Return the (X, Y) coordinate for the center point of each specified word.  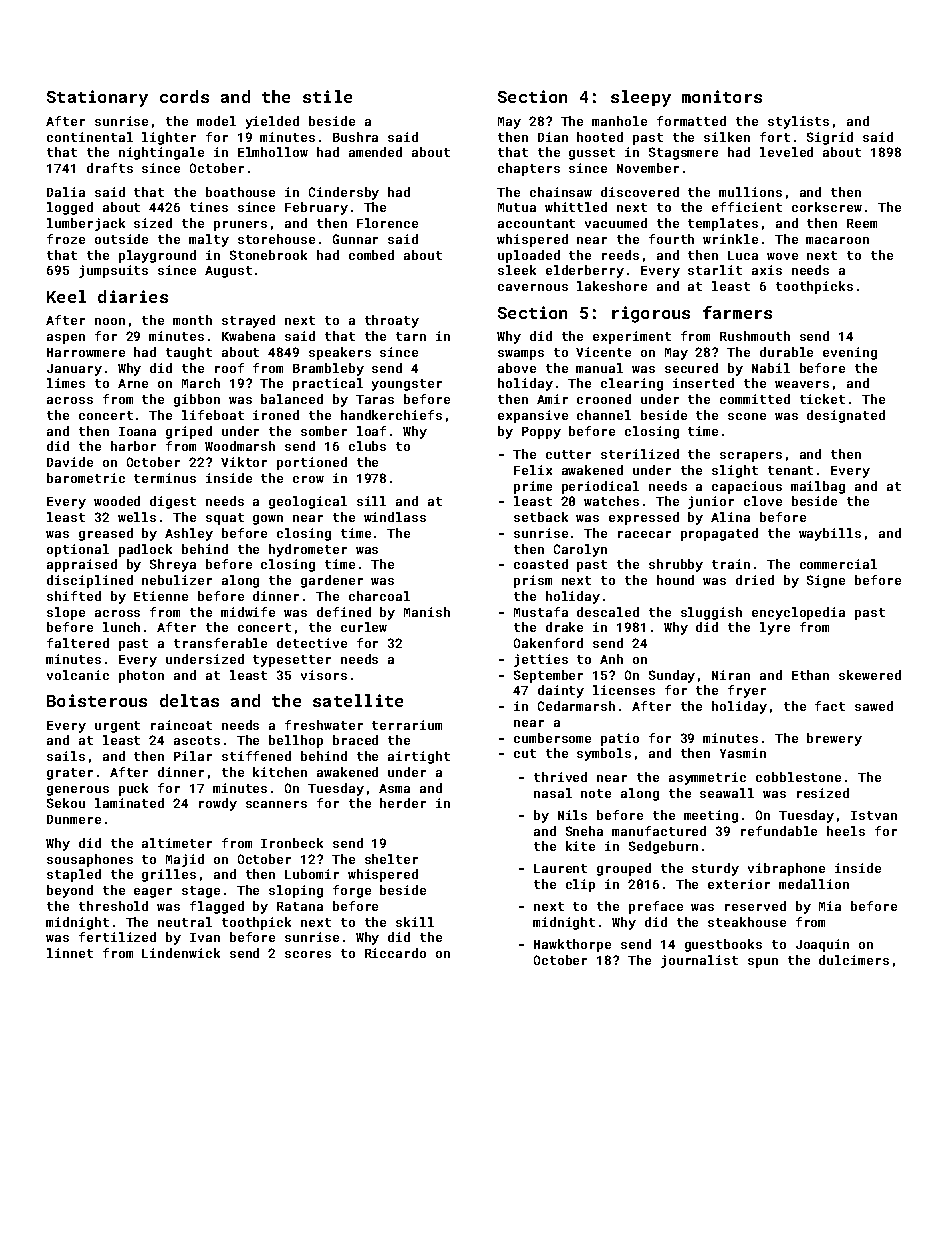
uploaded (529, 256)
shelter (391, 859)
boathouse (240, 192)
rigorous (651, 314)
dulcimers (854, 960)
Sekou (66, 803)
